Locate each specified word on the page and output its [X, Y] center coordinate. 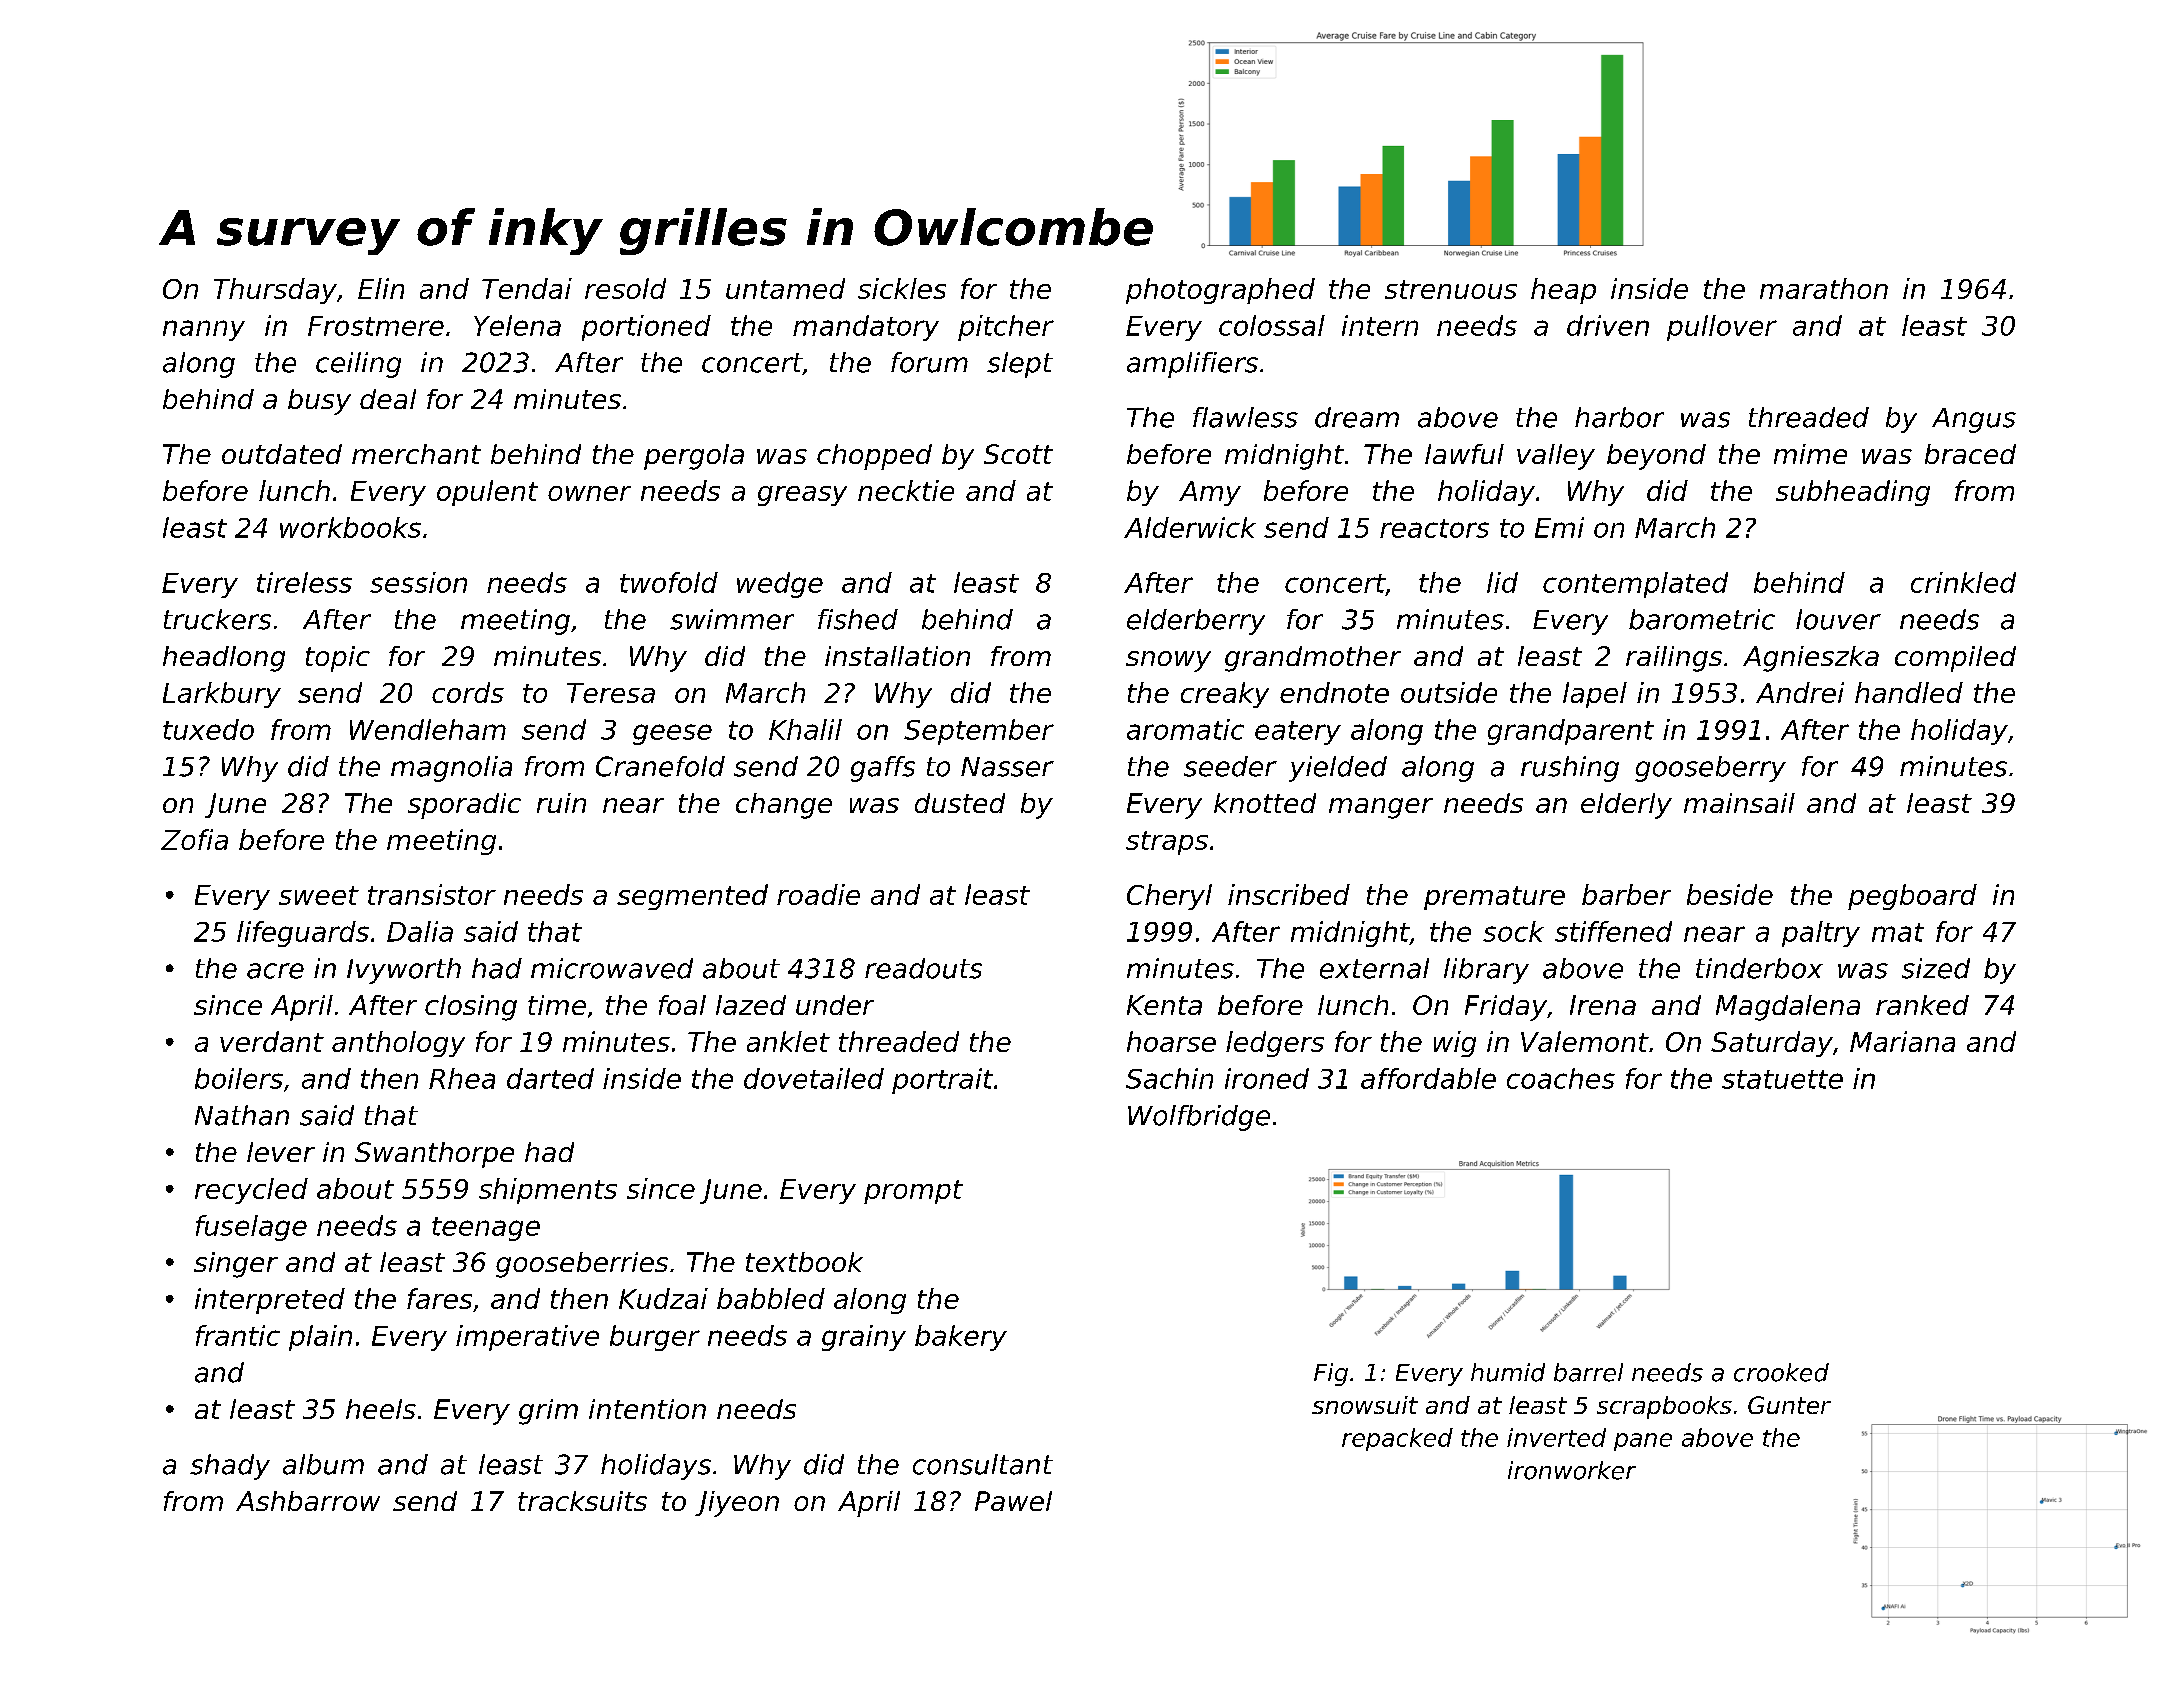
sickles [902, 288]
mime [1810, 454]
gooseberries [582, 1265]
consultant [983, 1464]
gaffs [883, 769]
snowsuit [1365, 1405]
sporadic [464, 806]
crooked [1781, 1372]
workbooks [350, 527]
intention [647, 1409]
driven [1608, 325]
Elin [381, 288]
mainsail [1739, 803]
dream [1357, 417]
